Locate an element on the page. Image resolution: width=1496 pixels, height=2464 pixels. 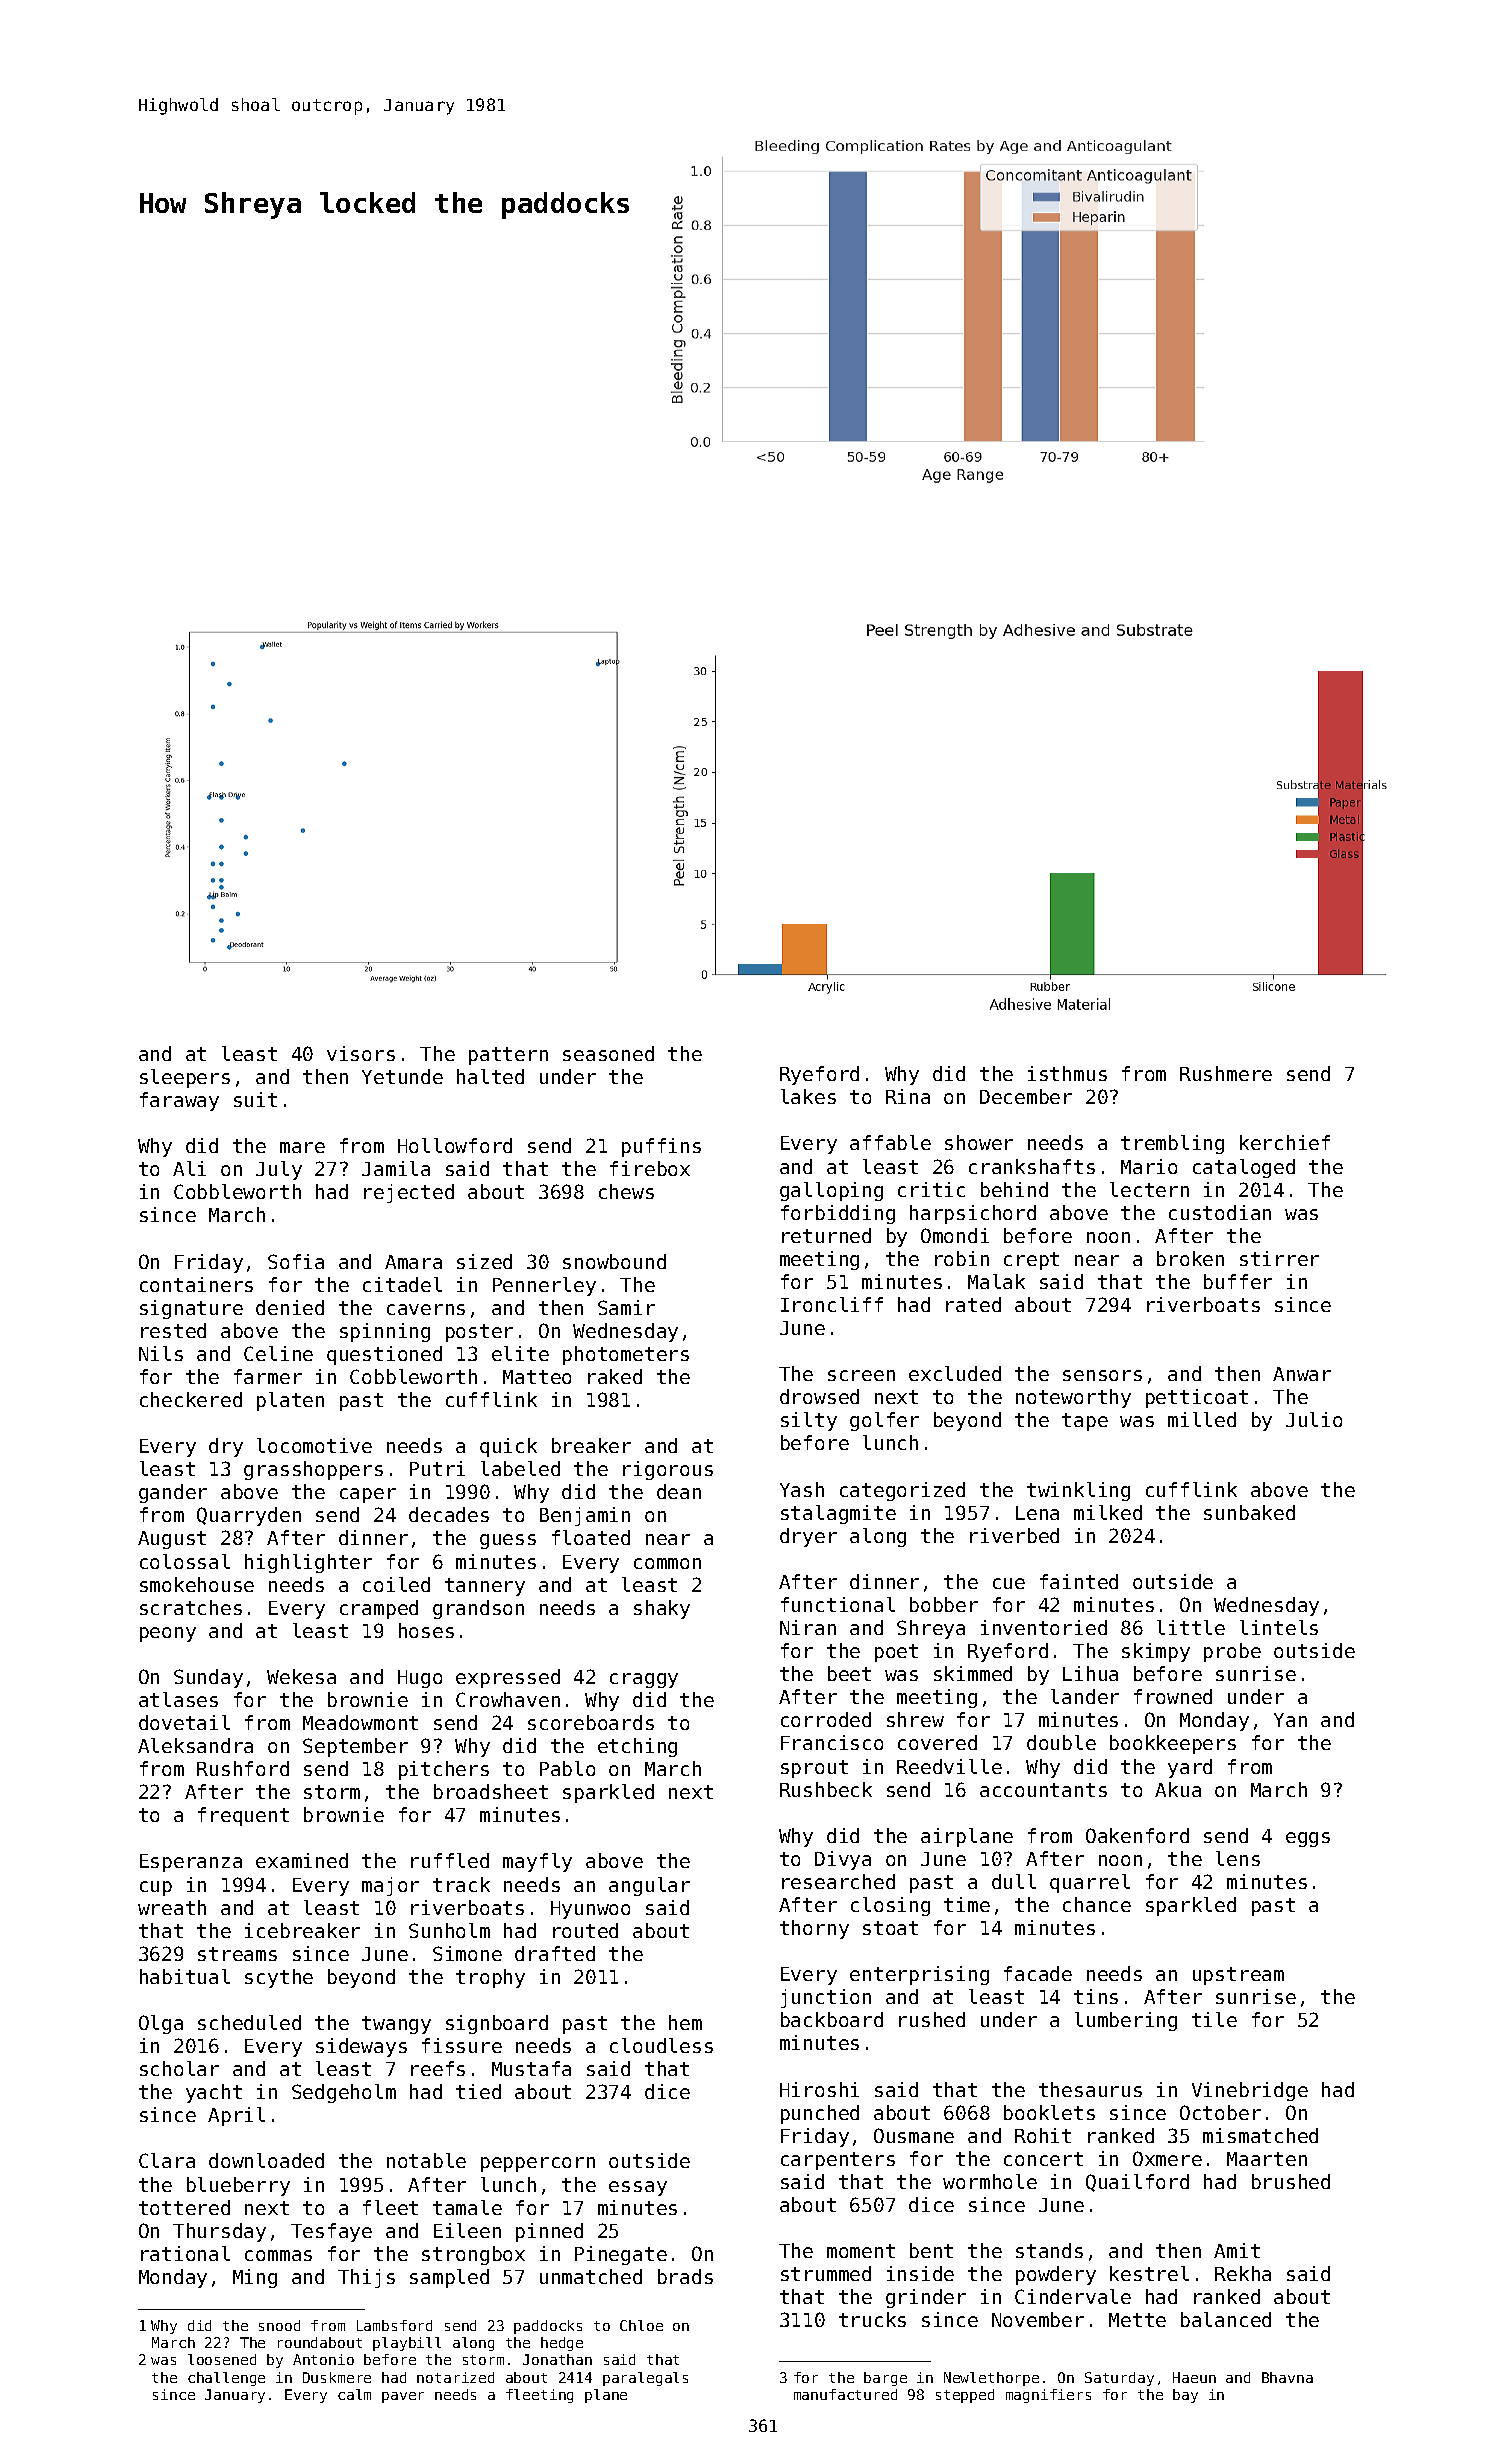
atlases is located at coordinates (178, 1699).
